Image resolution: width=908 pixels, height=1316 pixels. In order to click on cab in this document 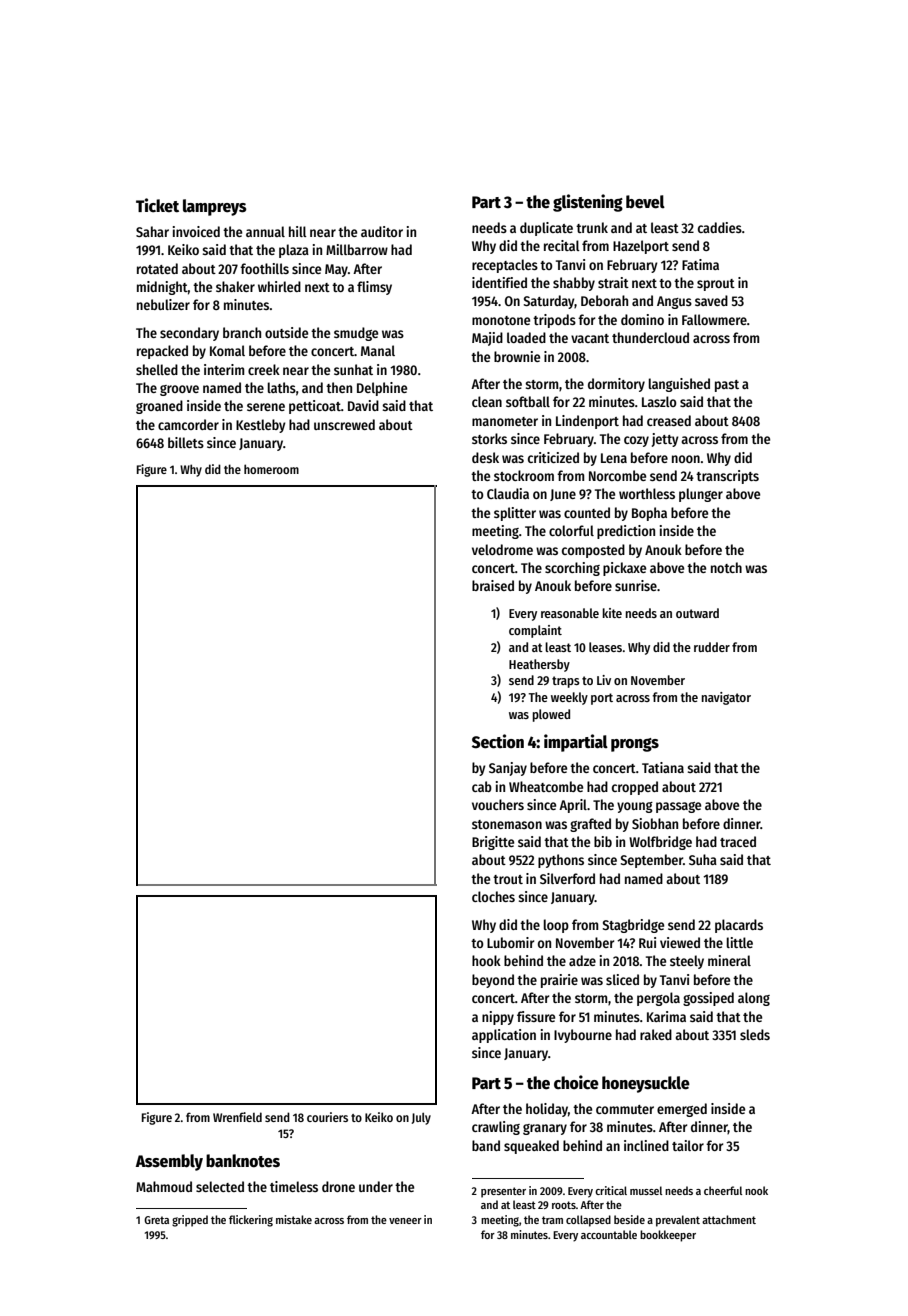, I will do `click(482, 786)`.
